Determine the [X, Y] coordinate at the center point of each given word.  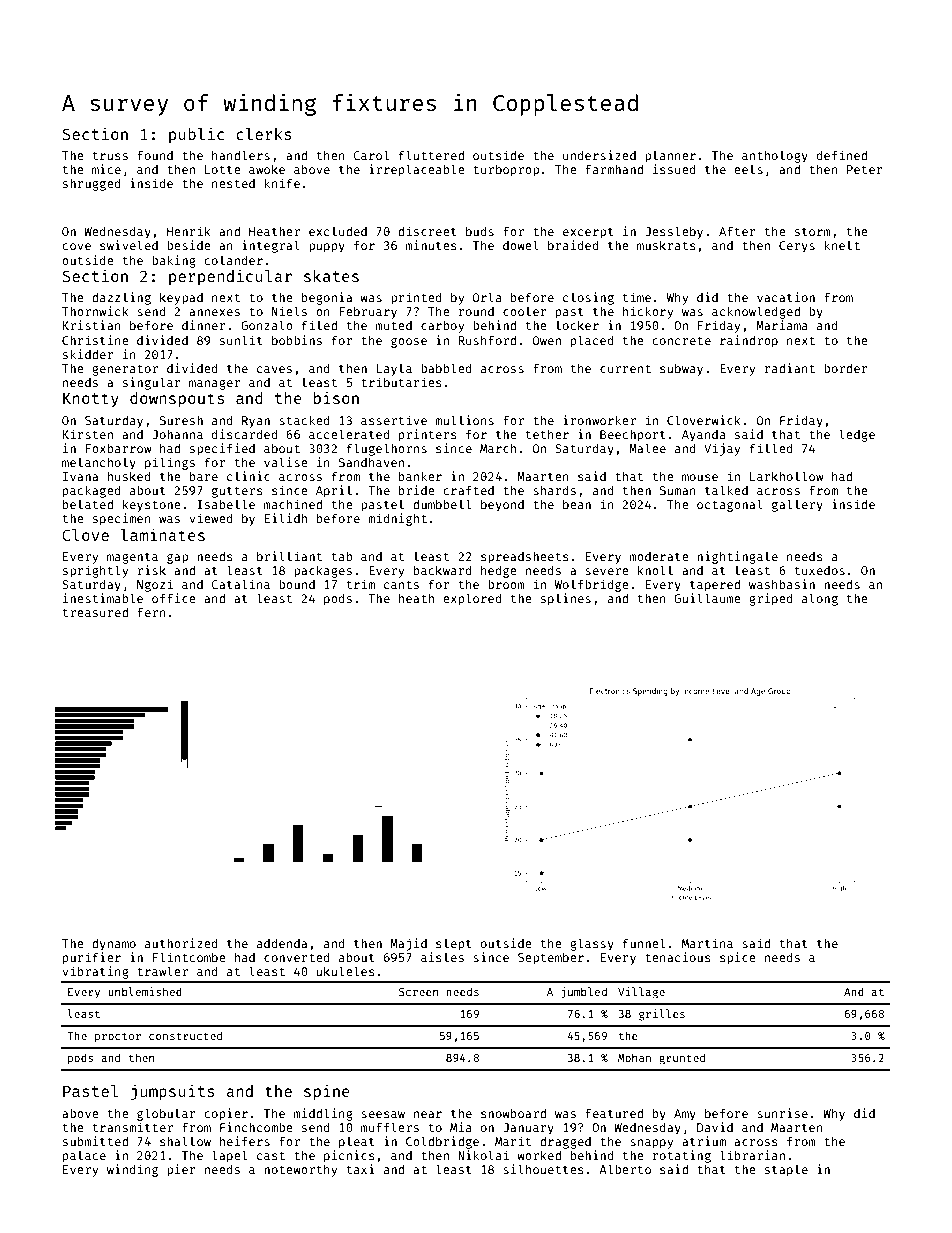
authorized [181, 943]
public [196, 135]
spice [738, 958]
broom [506, 584]
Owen [547, 340]
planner [670, 156]
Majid [408, 944]
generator [125, 370]
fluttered [431, 155]
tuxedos [820, 570]
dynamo [114, 944]
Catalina [240, 584]
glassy [592, 944]
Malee [647, 448]
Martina [707, 943]
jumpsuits [173, 1092]
